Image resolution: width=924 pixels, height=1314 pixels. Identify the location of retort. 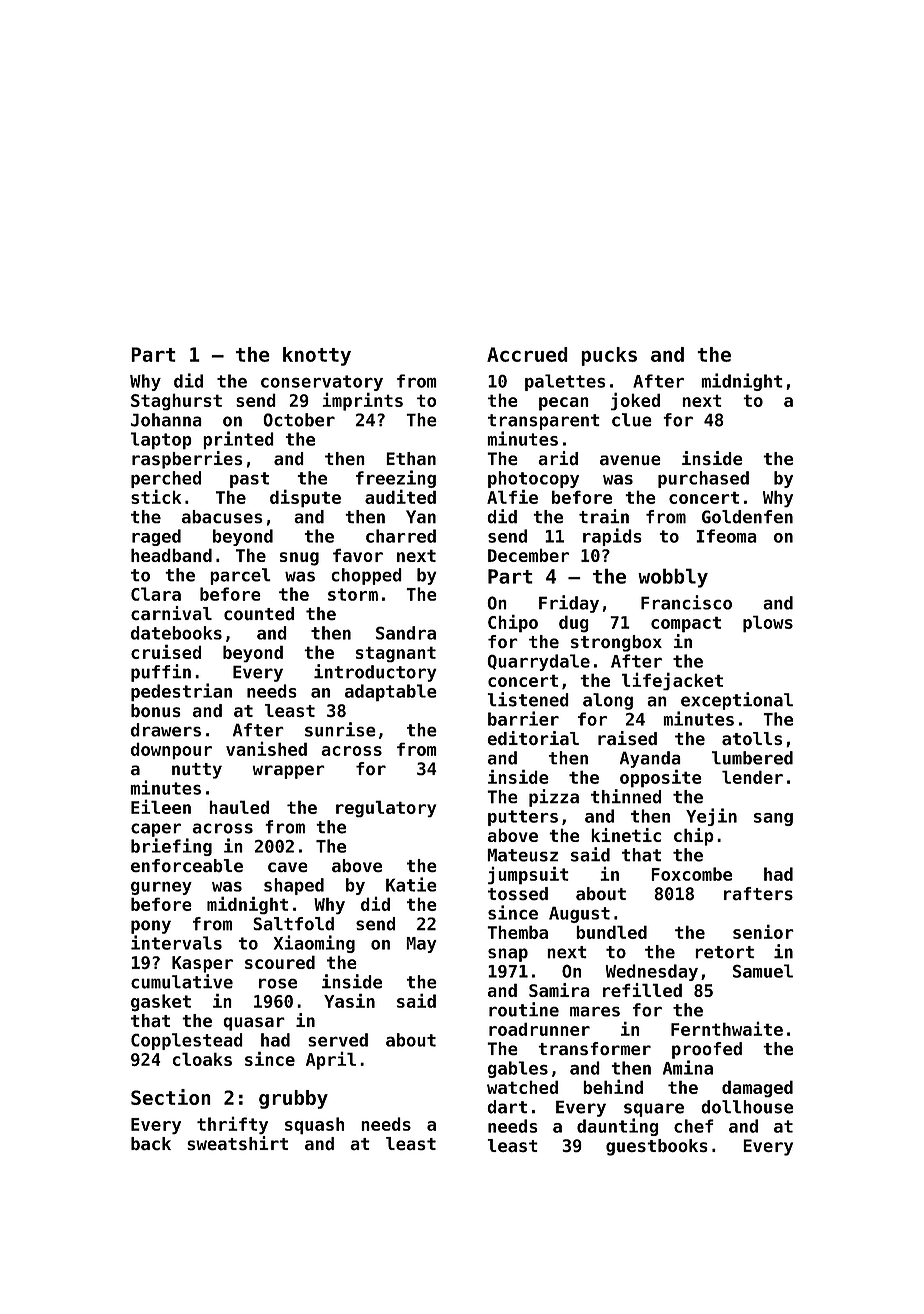
(724, 952).
